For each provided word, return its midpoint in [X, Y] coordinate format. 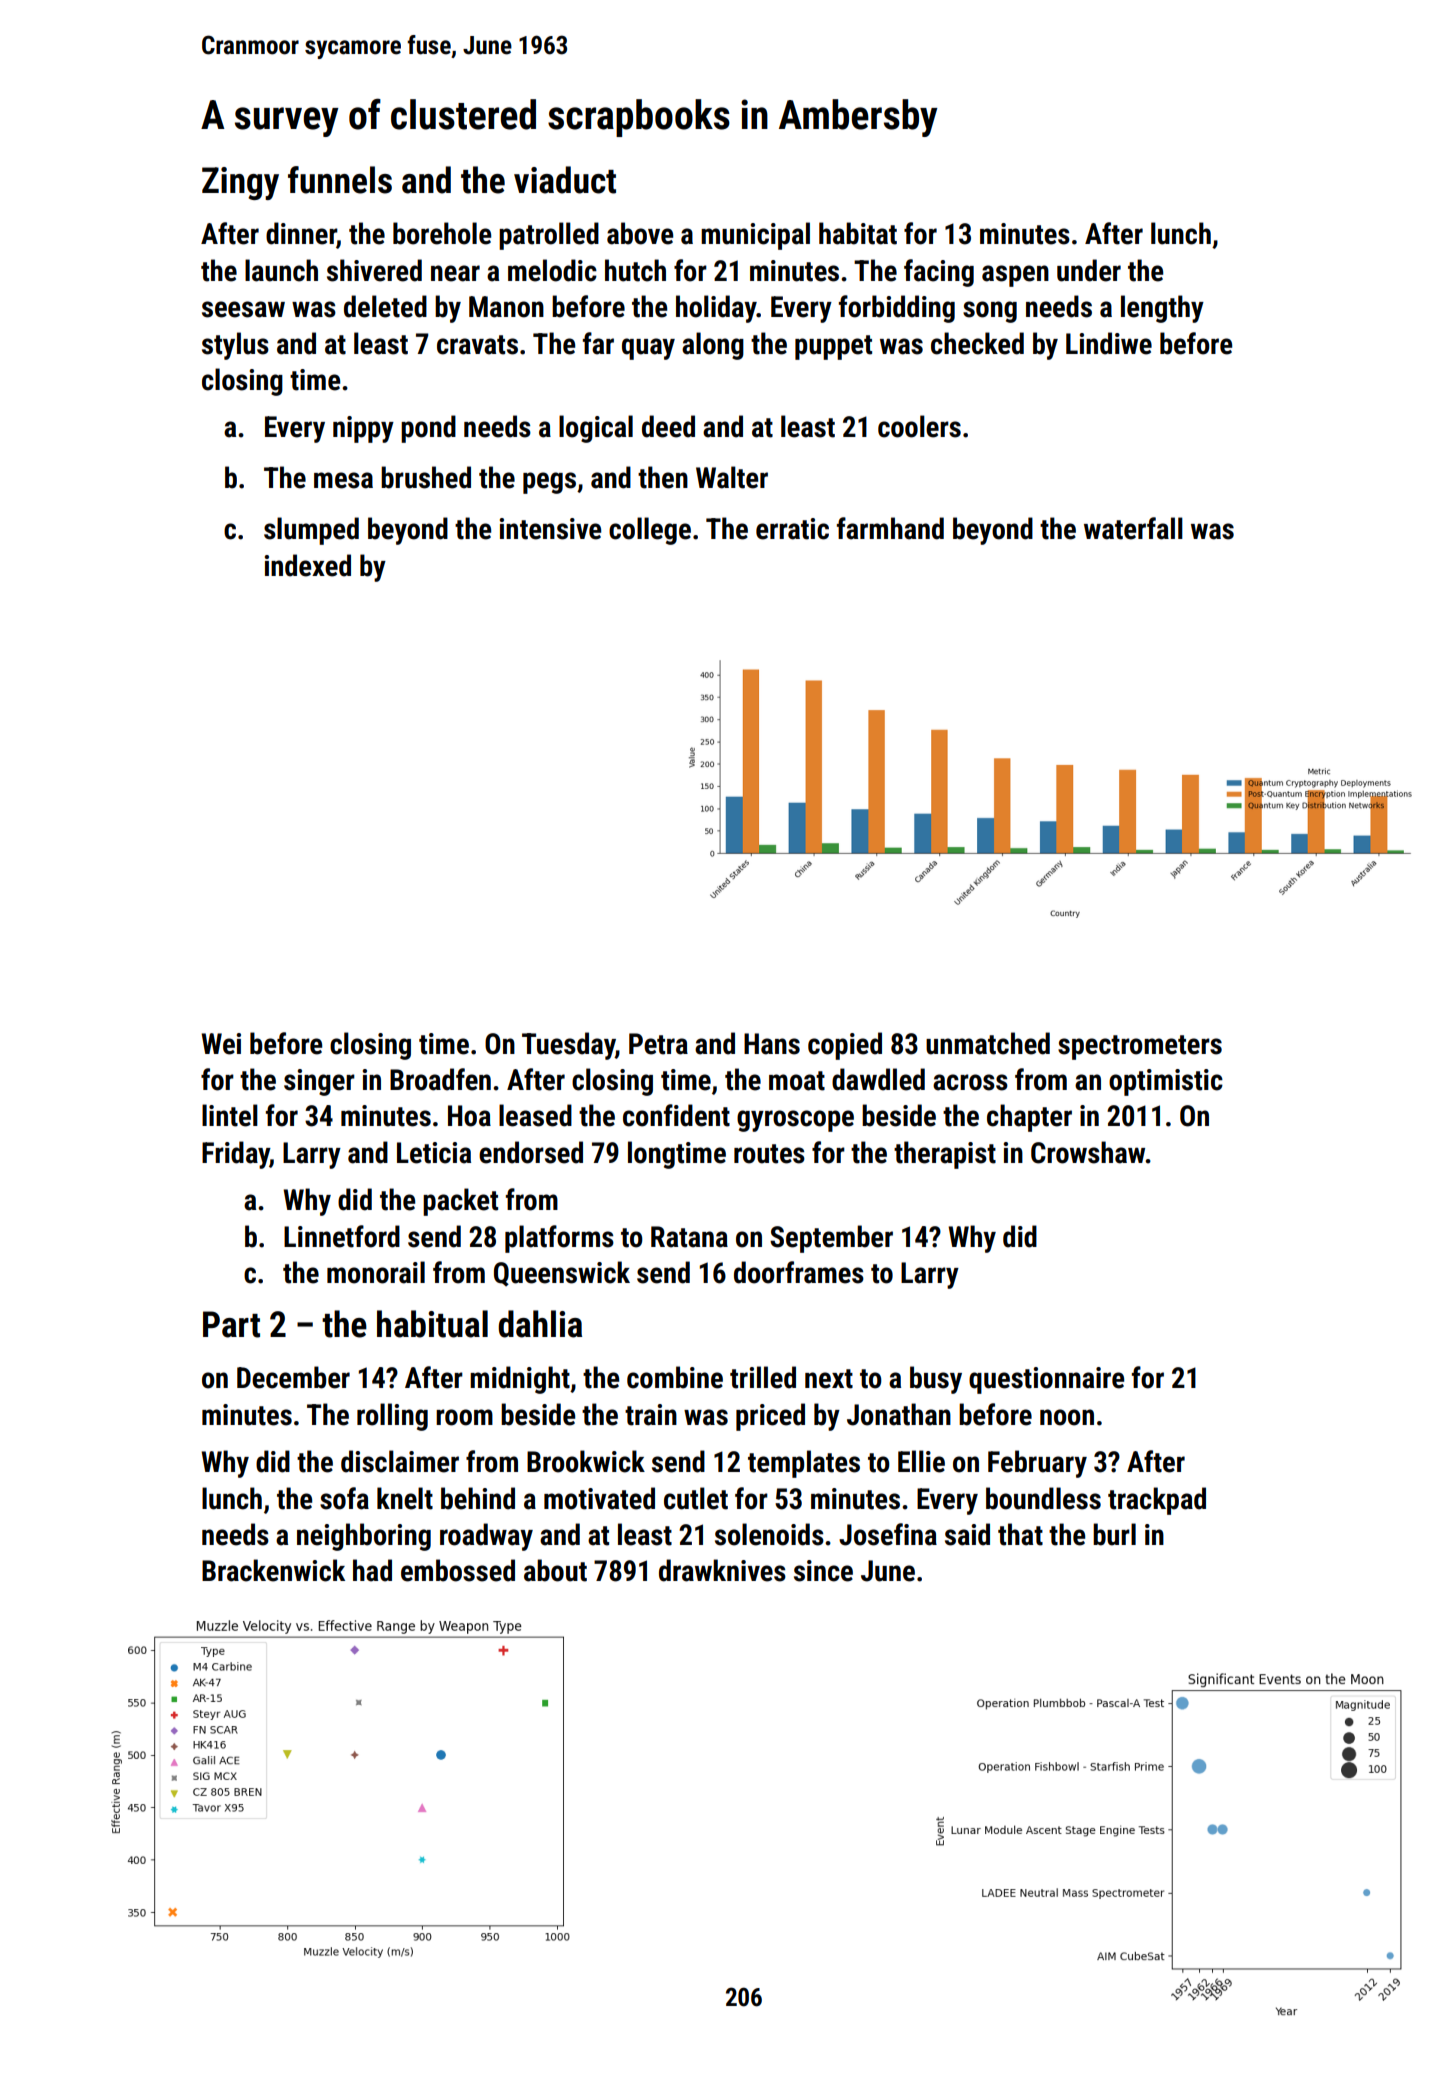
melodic [552, 270]
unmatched [988, 1043]
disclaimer [400, 1461]
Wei [221, 1044]
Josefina [888, 1534]
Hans [772, 1044]
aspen [1015, 276]
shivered [374, 270]
